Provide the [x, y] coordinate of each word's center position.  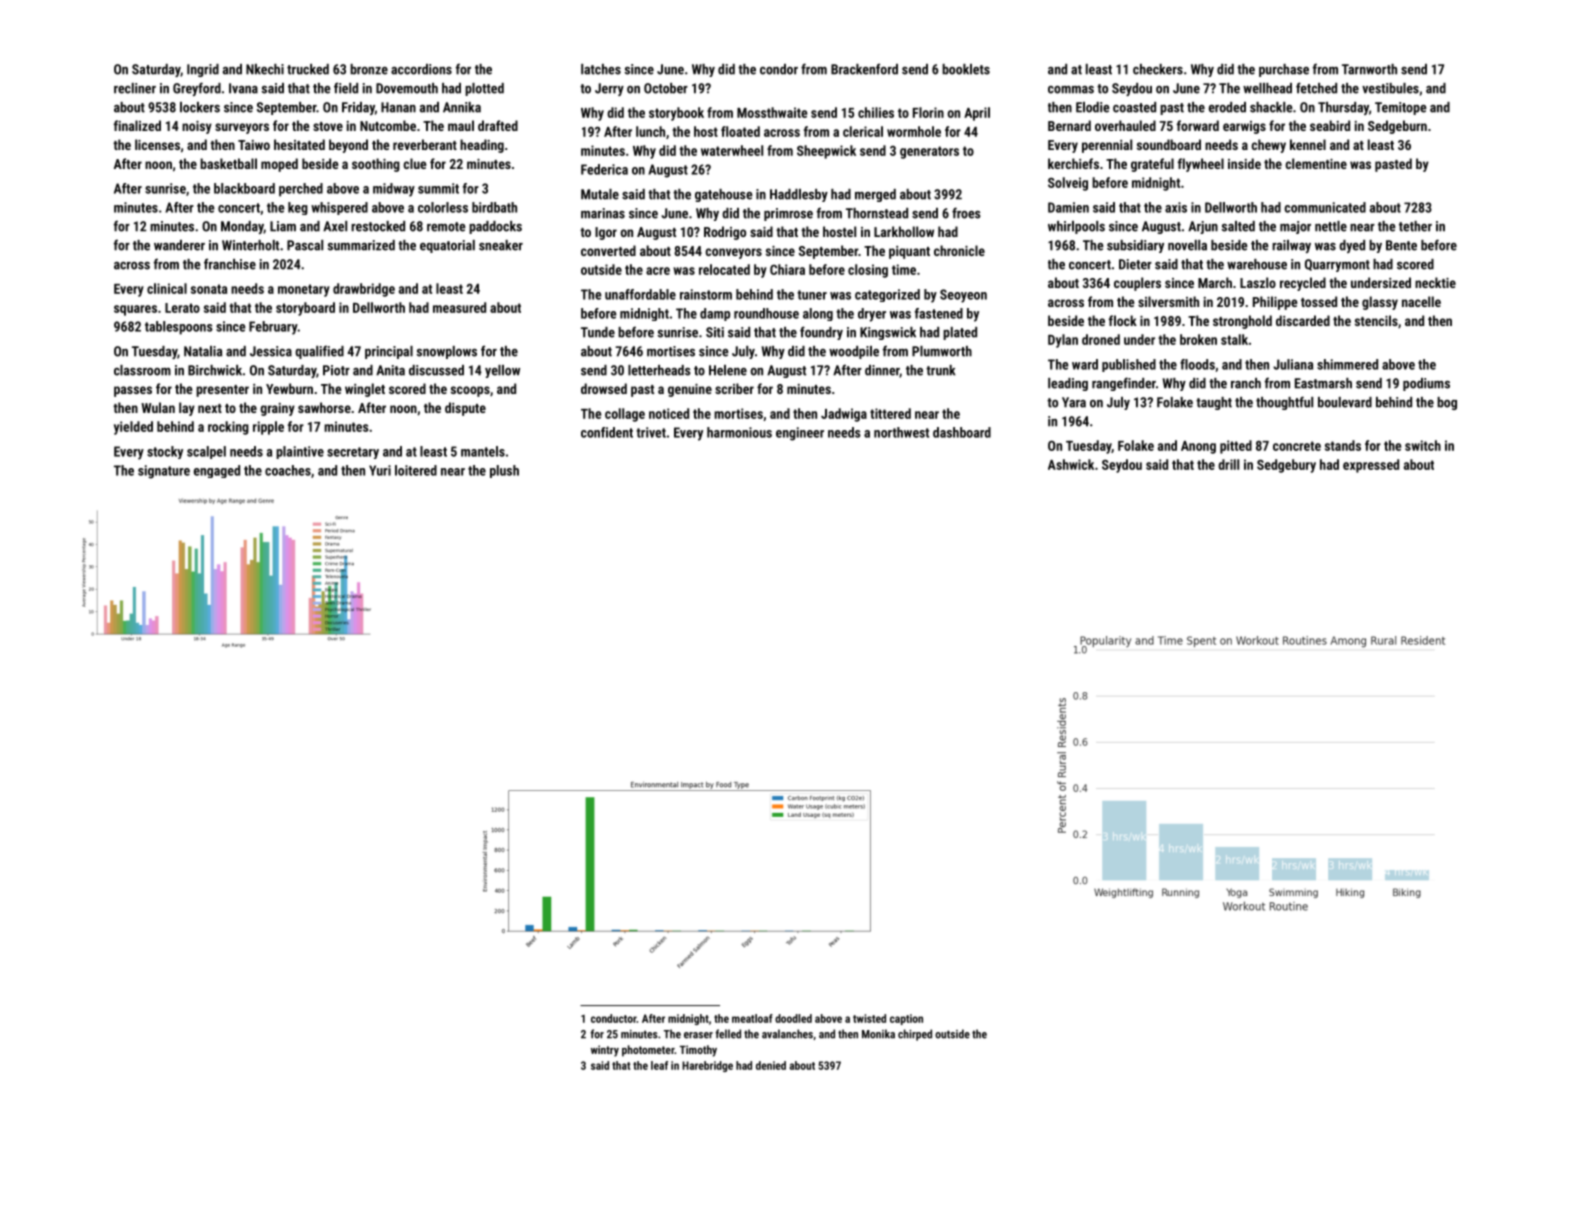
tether [1415, 226]
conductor [613, 1018]
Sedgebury [1286, 466]
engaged [217, 471]
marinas [603, 213]
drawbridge [364, 290]
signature [164, 472]
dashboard [962, 432]
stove [328, 126]
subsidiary [1135, 246]
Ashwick [1071, 464]
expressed [1371, 466]
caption [906, 1019]
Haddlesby [799, 195]
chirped [915, 1035]
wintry [605, 1051]
